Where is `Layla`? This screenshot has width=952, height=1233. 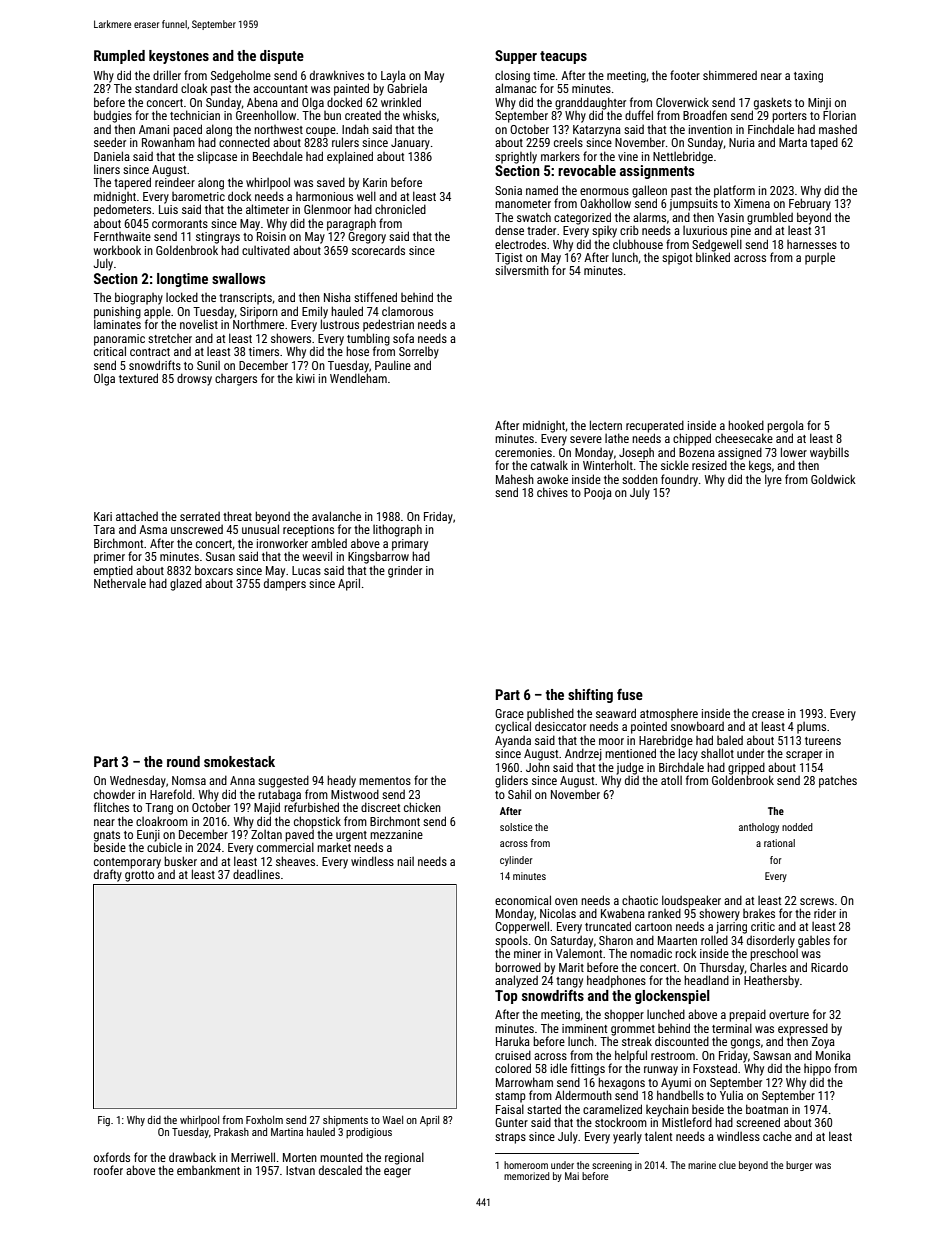 Layla is located at coordinates (393, 76).
